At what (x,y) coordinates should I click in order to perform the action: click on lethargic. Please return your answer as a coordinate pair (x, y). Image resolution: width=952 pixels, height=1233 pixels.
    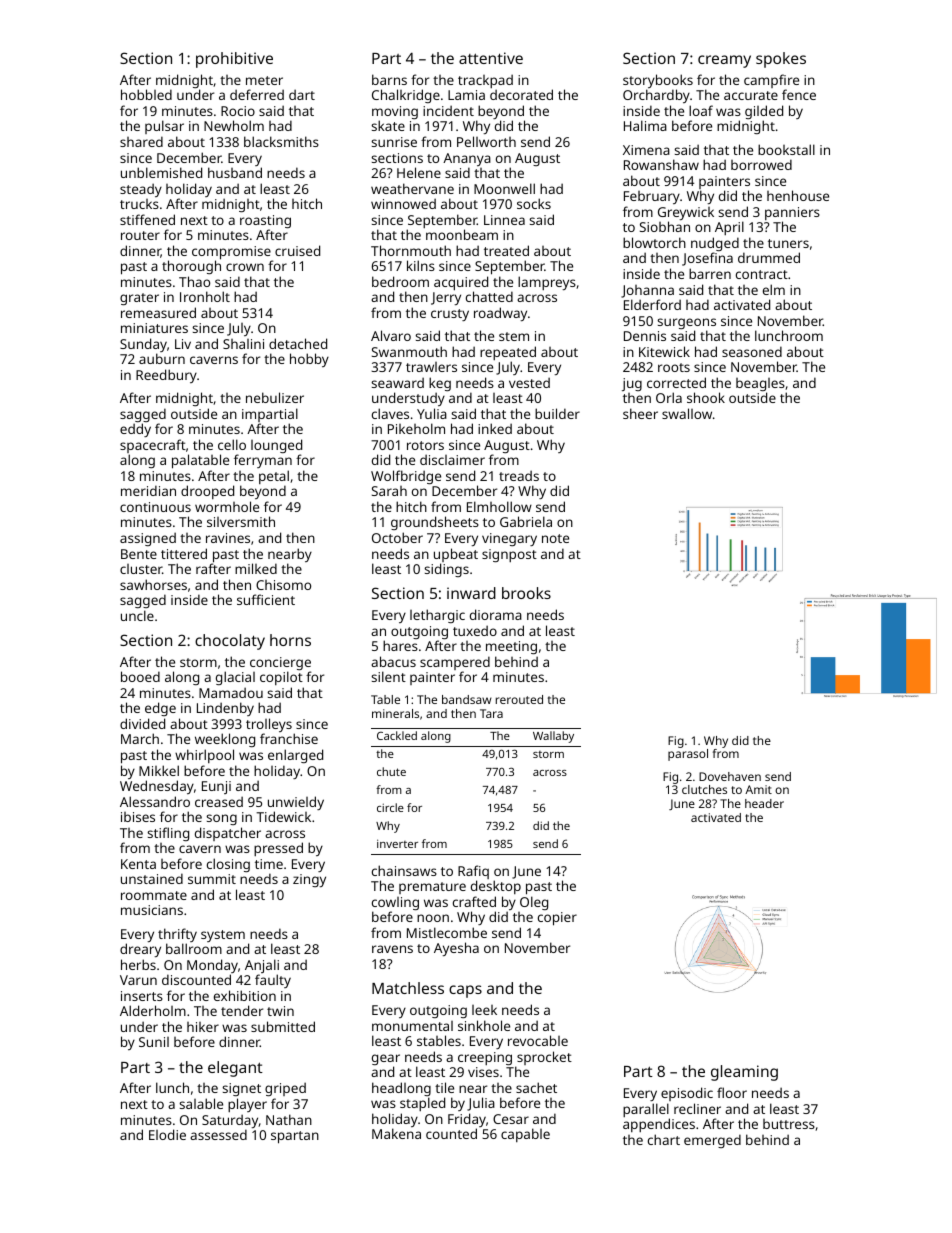
    Looking at the image, I should click on (437, 616).
